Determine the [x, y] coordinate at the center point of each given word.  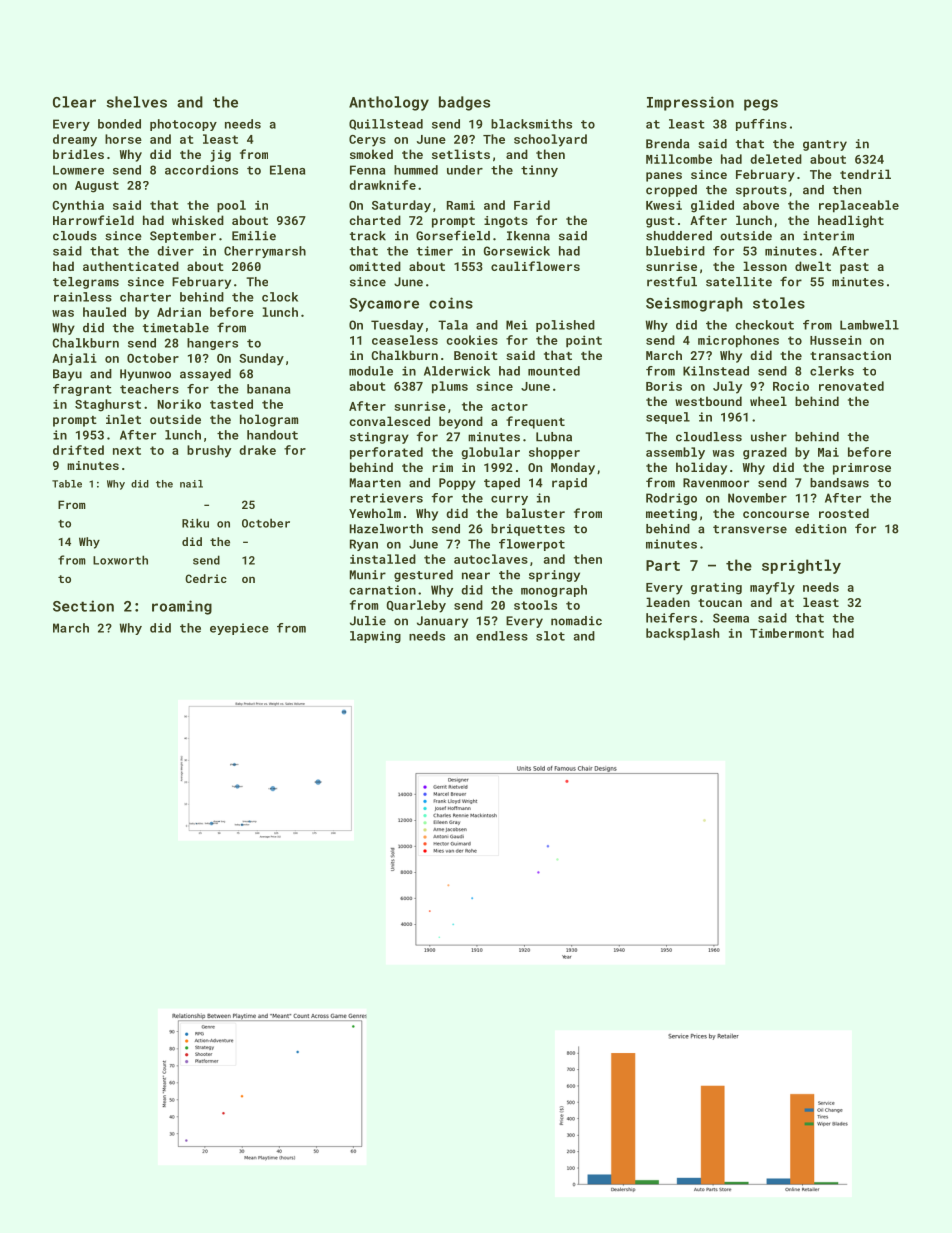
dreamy [75, 140]
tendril [865, 174]
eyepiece [239, 629]
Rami [461, 205]
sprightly [801, 566]
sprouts [761, 191]
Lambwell [869, 325]
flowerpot [532, 545]
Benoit [476, 355]
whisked [198, 220]
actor [509, 406]
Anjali [74, 359]
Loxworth [120, 560]
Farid [532, 205]
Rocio [791, 386]
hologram [269, 420]
